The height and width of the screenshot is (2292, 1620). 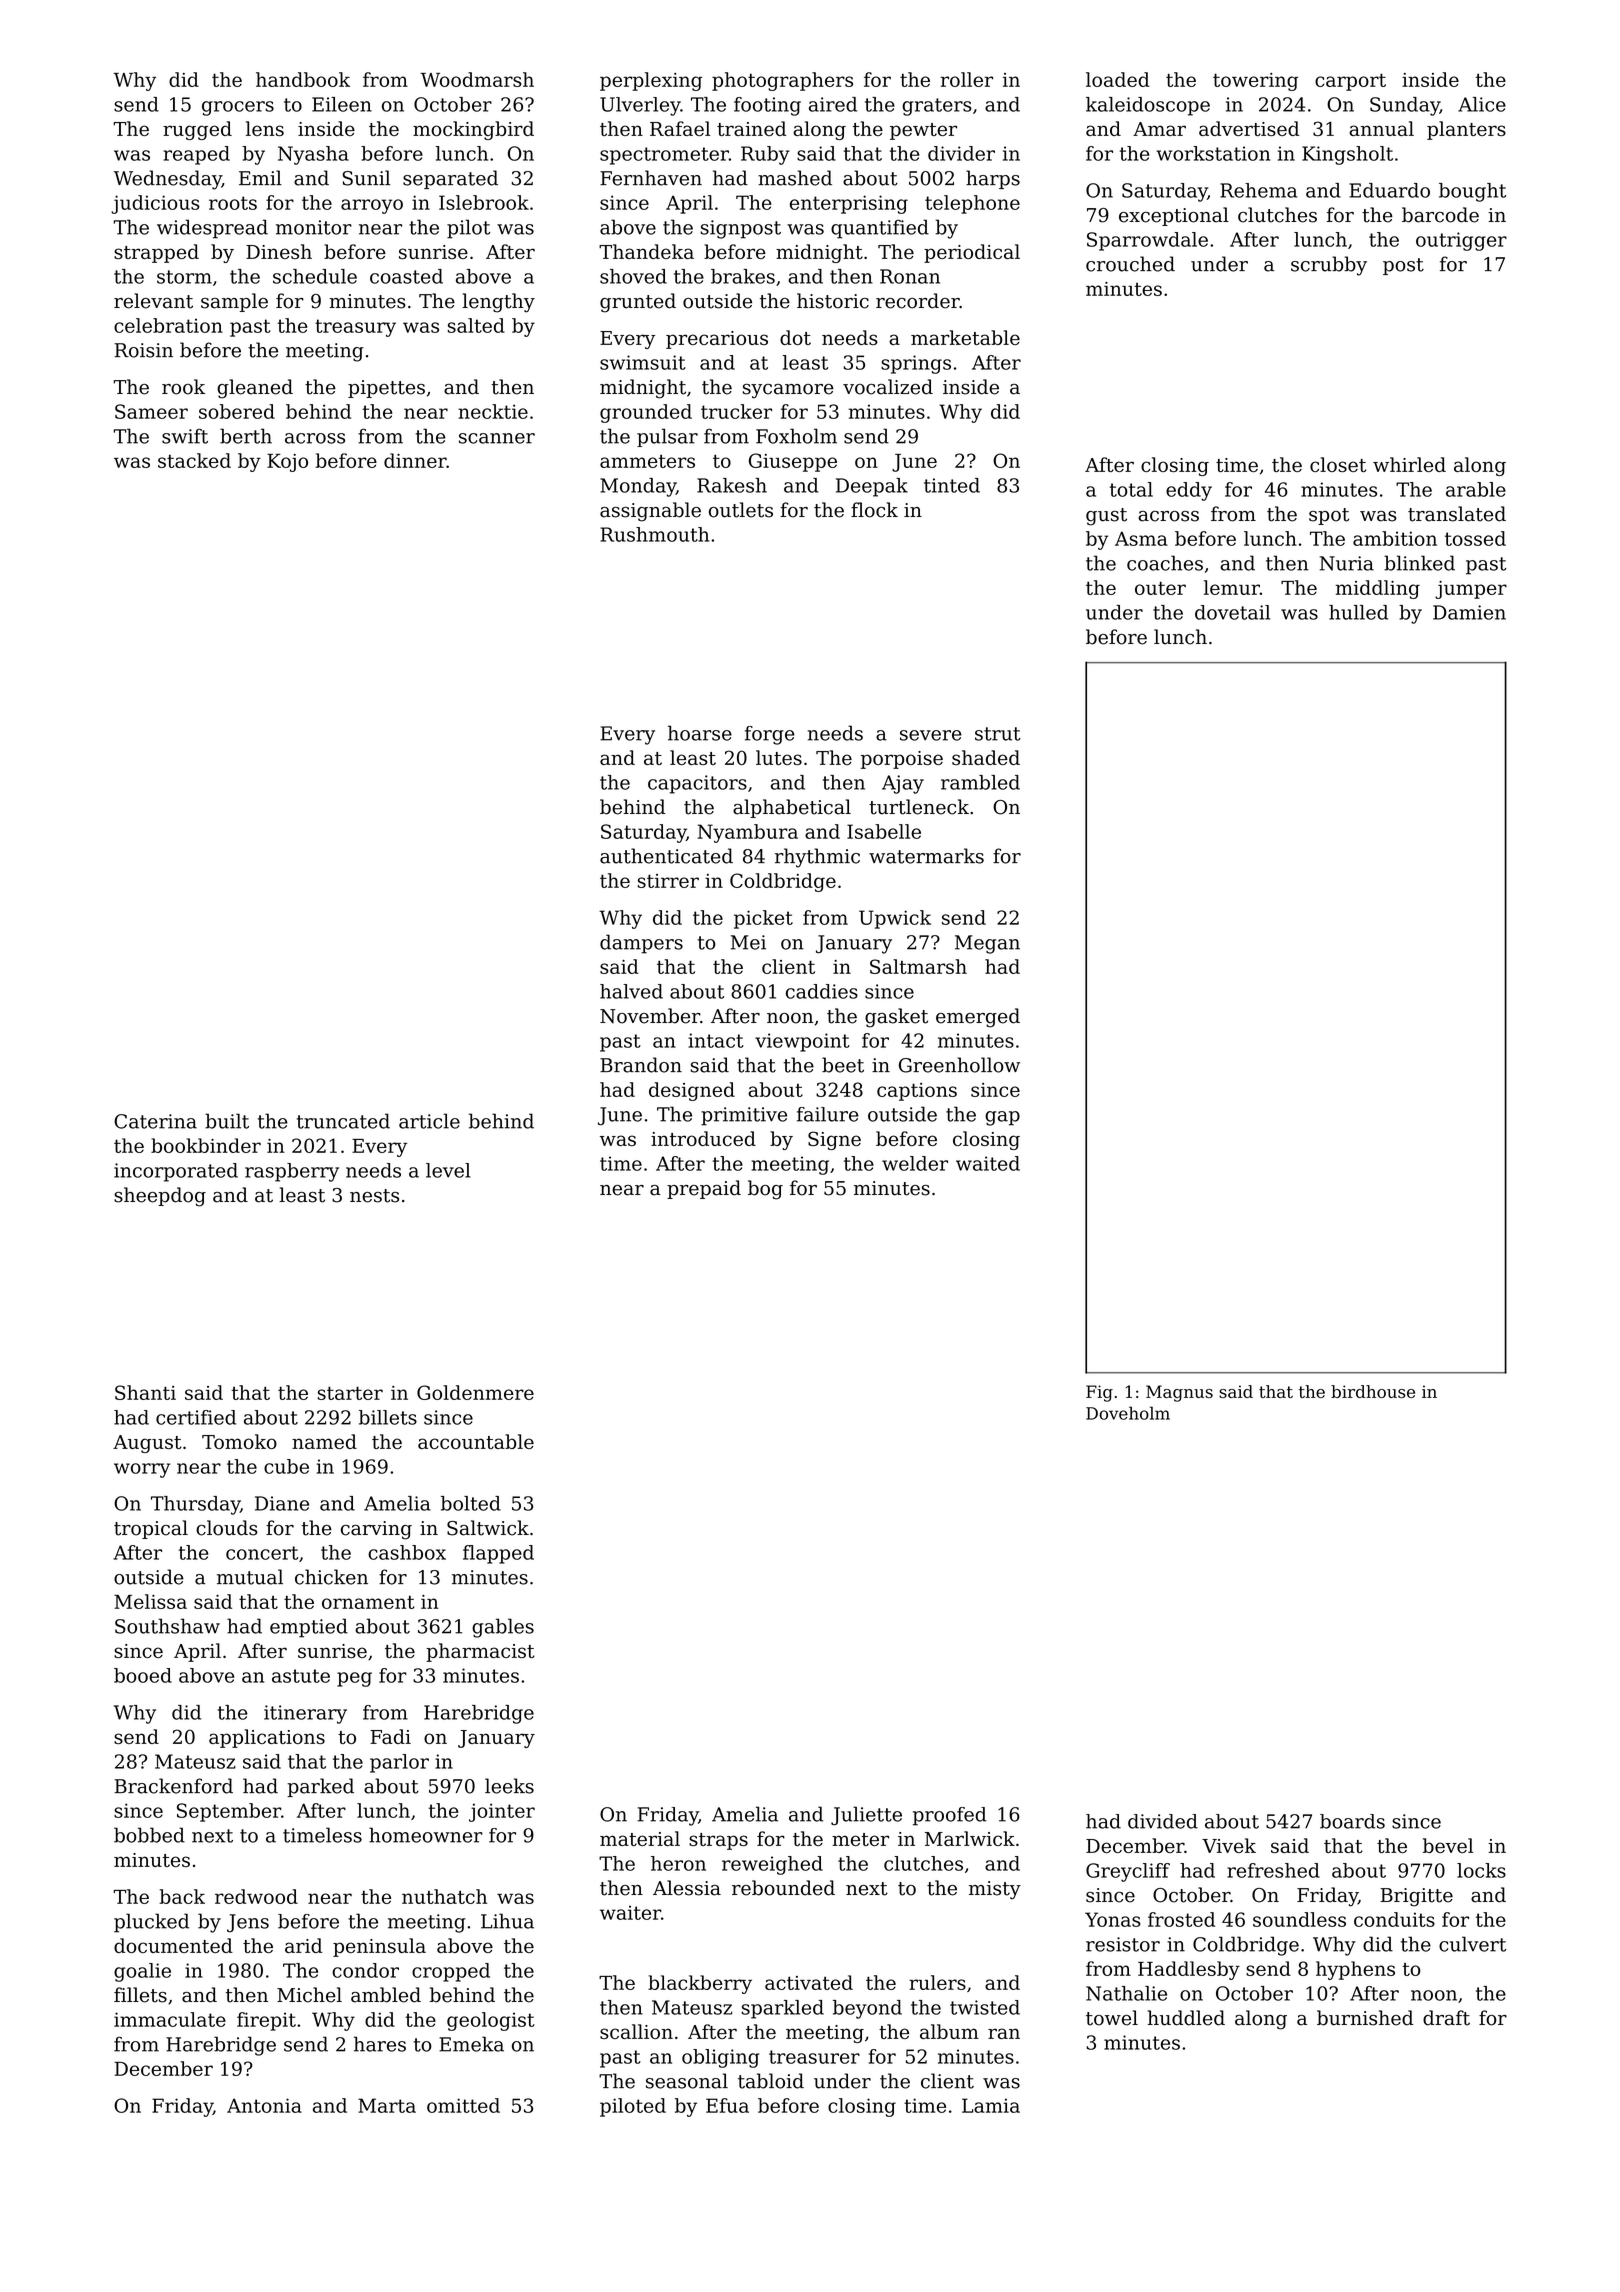 What do you see at coordinates (987, 944) in the screenshot?
I see `Megan` at bounding box center [987, 944].
